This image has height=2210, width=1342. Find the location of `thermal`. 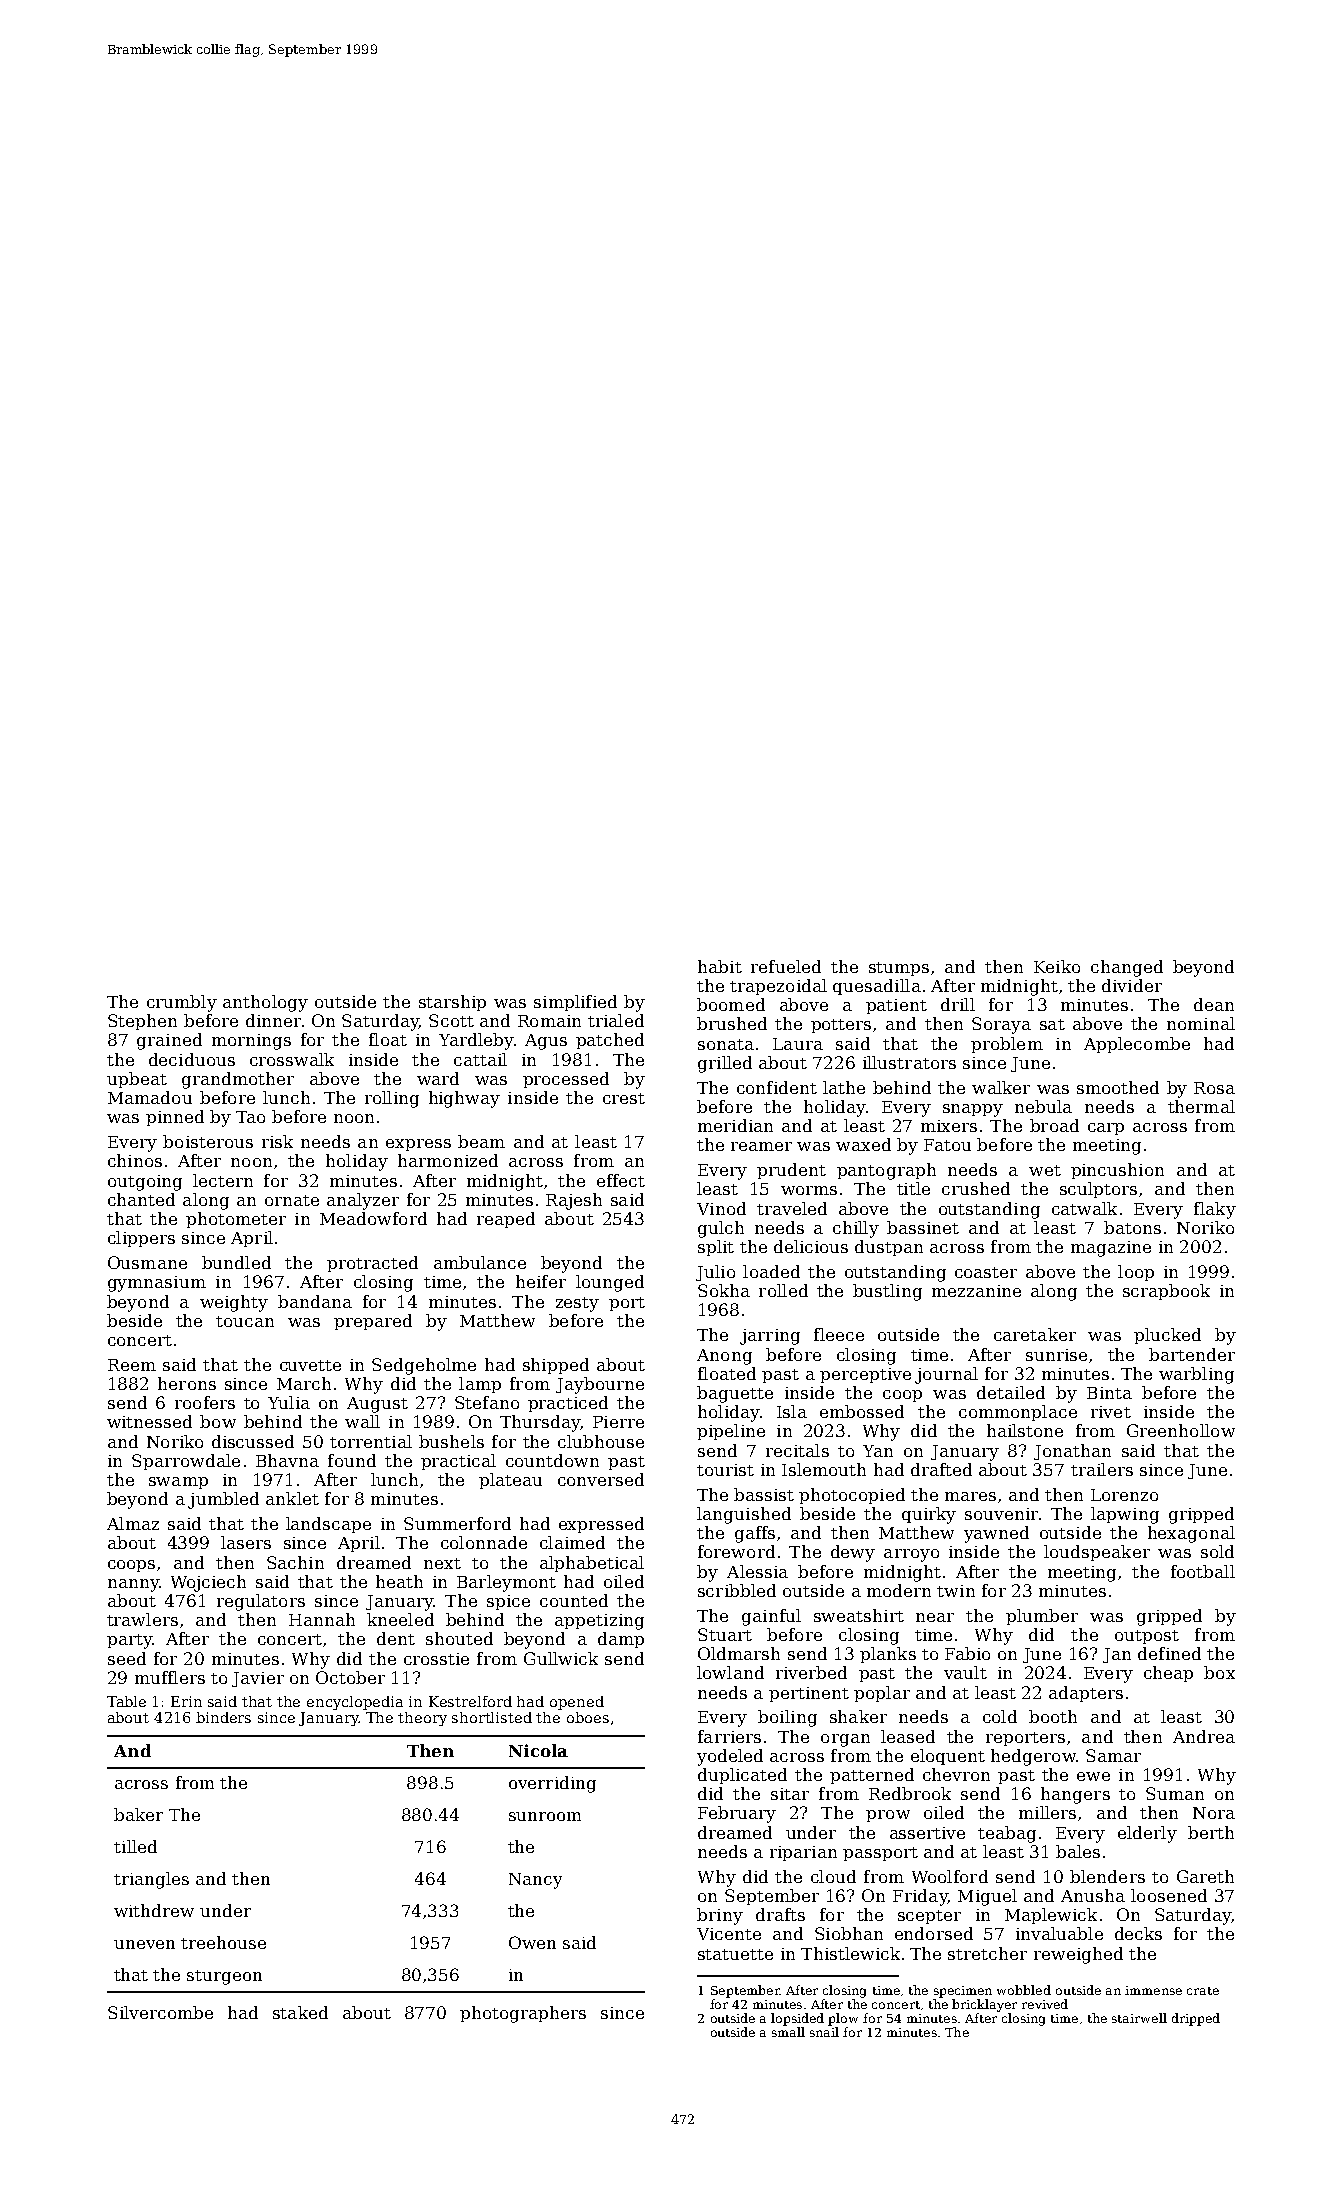

thermal is located at coordinates (1201, 1106).
